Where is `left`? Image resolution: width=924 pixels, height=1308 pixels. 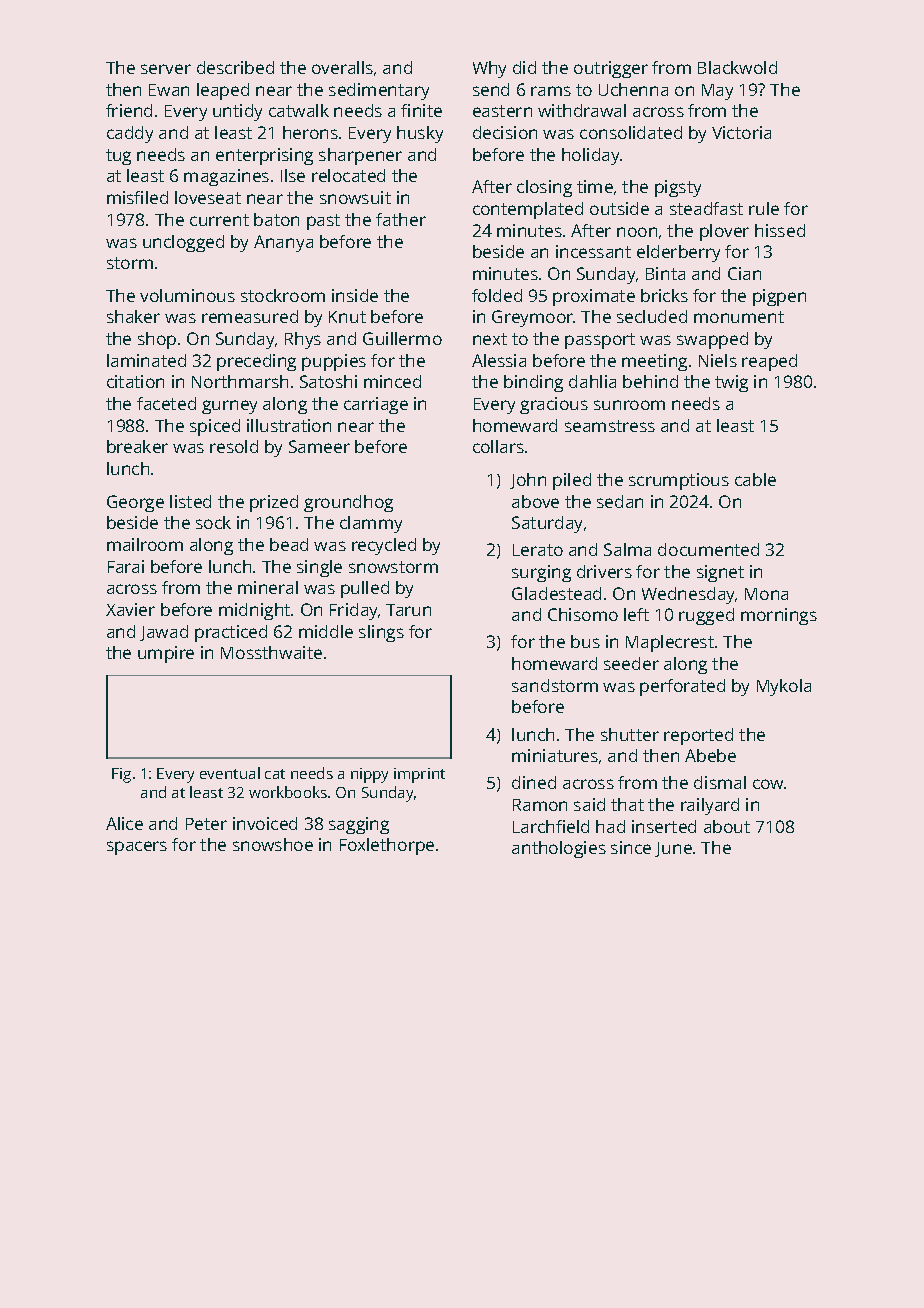
left is located at coordinates (636, 614).
